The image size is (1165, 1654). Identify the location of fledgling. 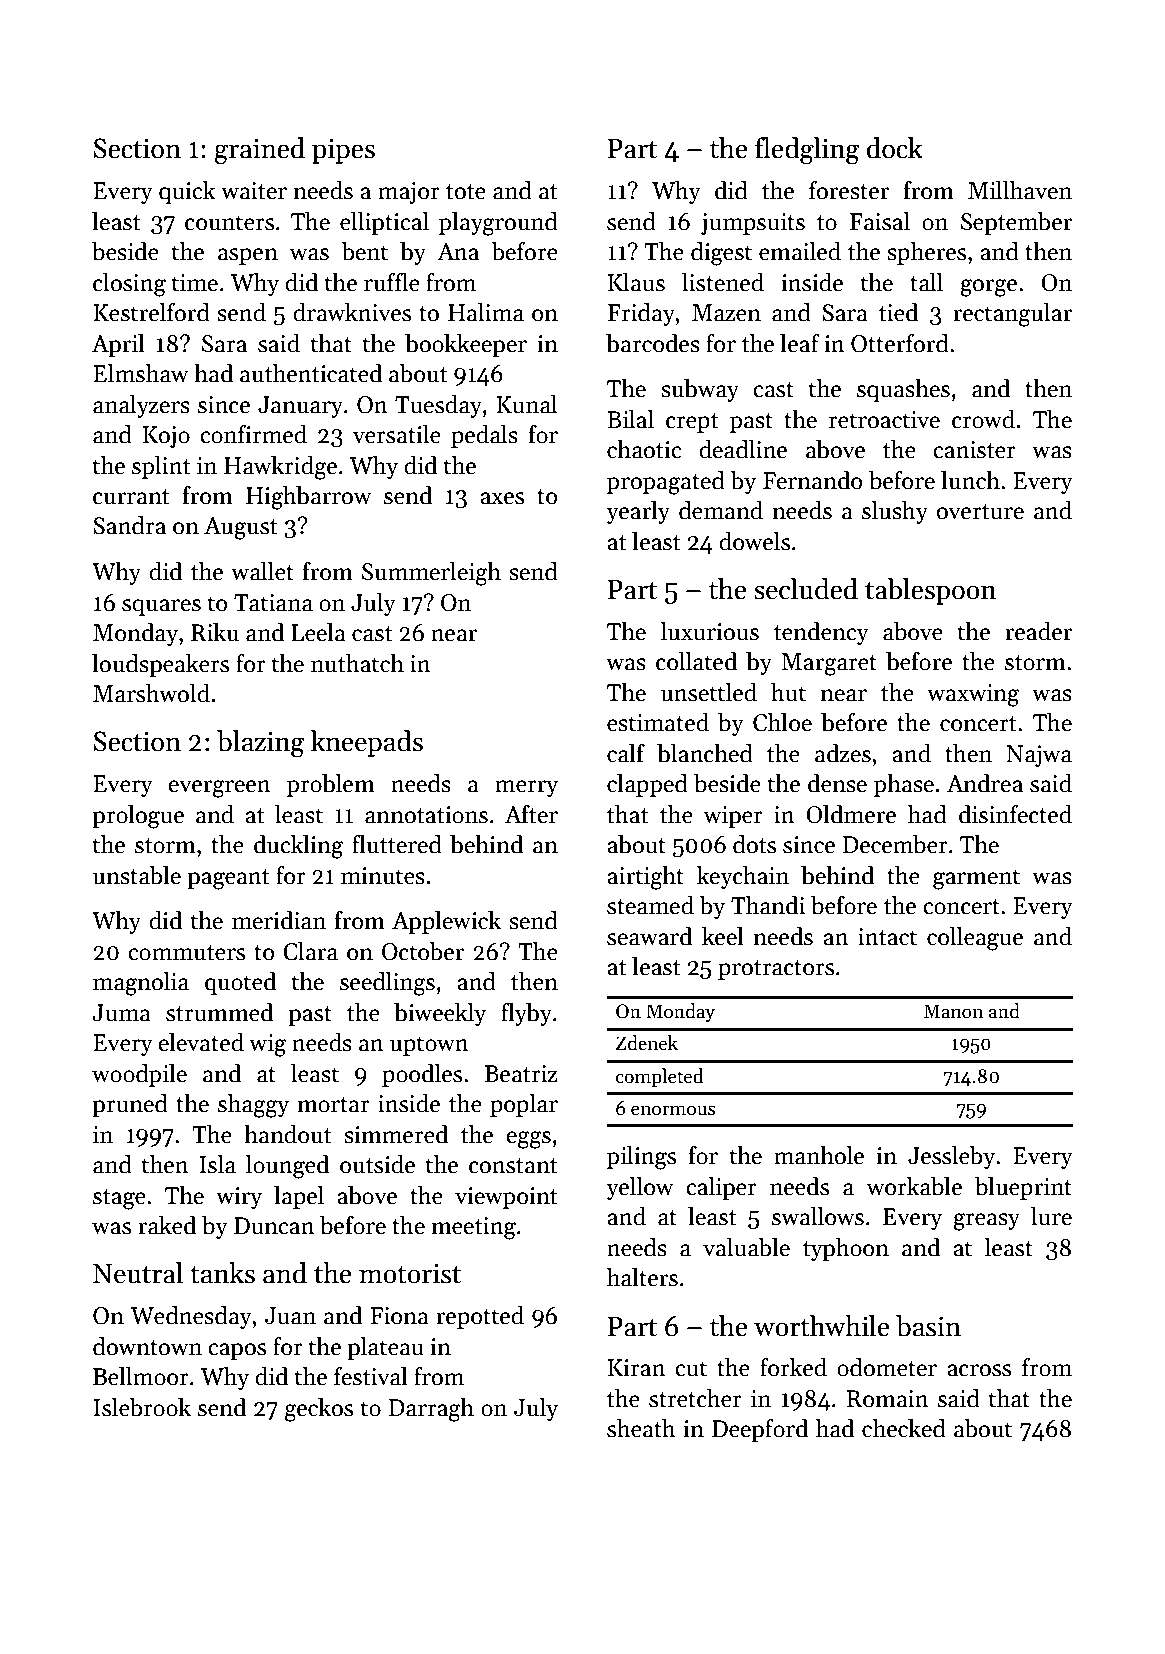
(807, 151).
